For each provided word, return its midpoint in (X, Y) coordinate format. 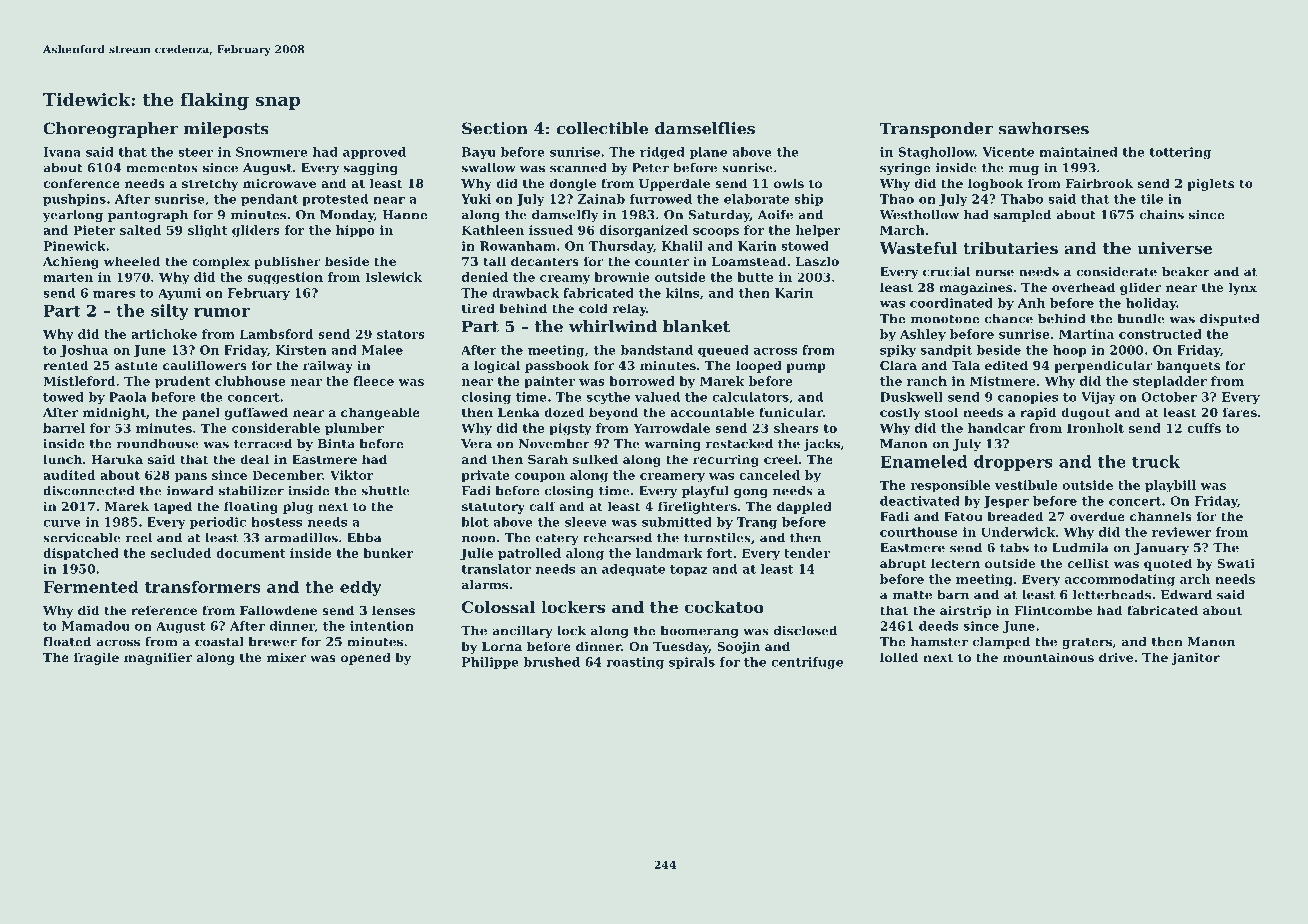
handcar (996, 428)
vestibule (1026, 485)
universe (1174, 248)
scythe (608, 398)
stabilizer (251, 491)
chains (1161, 215)
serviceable (82, 538)
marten (68, 277)
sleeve (586, 522)
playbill (1170, 486)
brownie (622, 277)
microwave (279, 183)
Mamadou (96, 626)
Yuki (476, 199)
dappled (804, 507)
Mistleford (79, 381)
